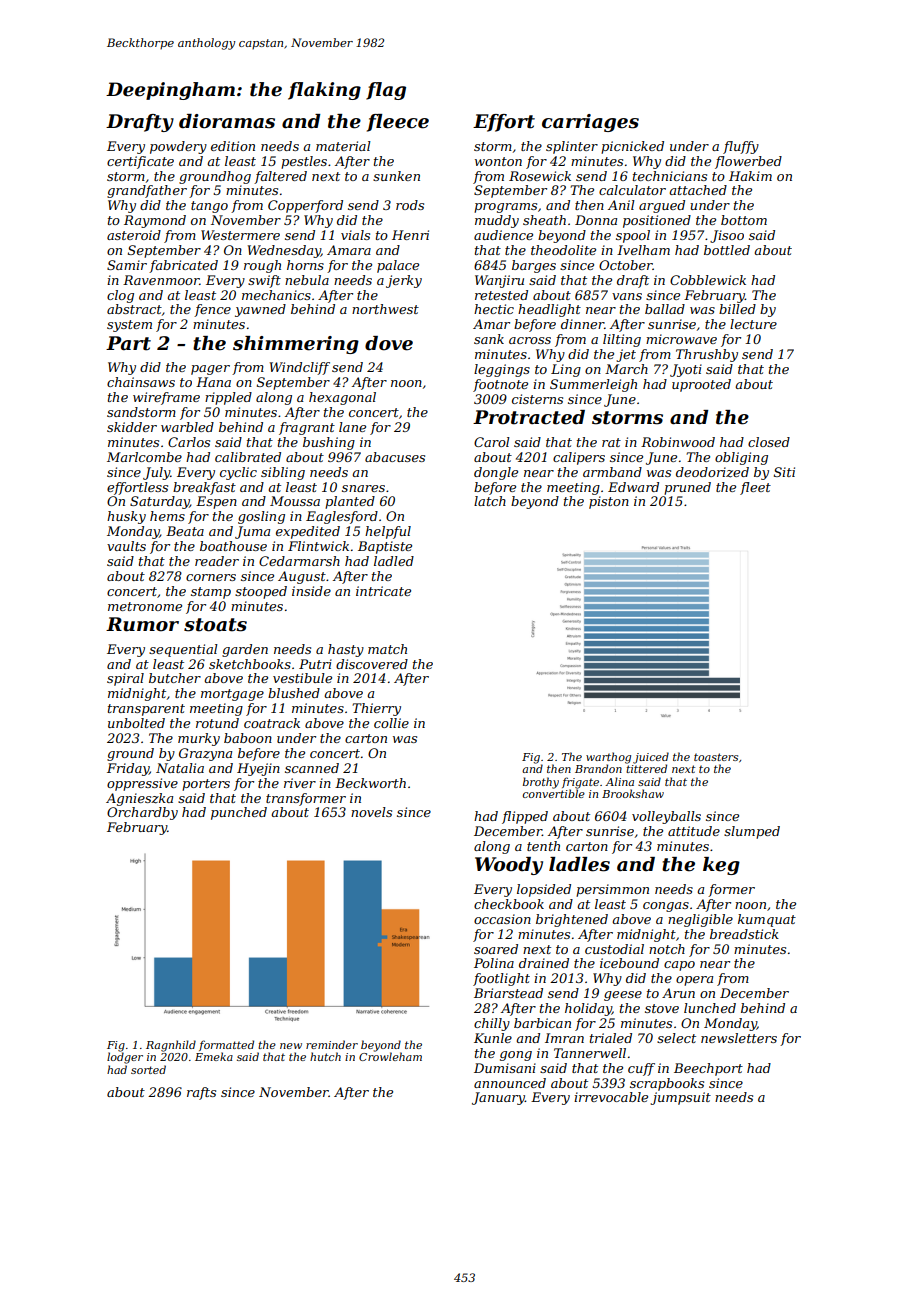 This page has height=1316, width=908. Describe the element at coordinates (716, 757) in the page. I see `toasters` at that location.
